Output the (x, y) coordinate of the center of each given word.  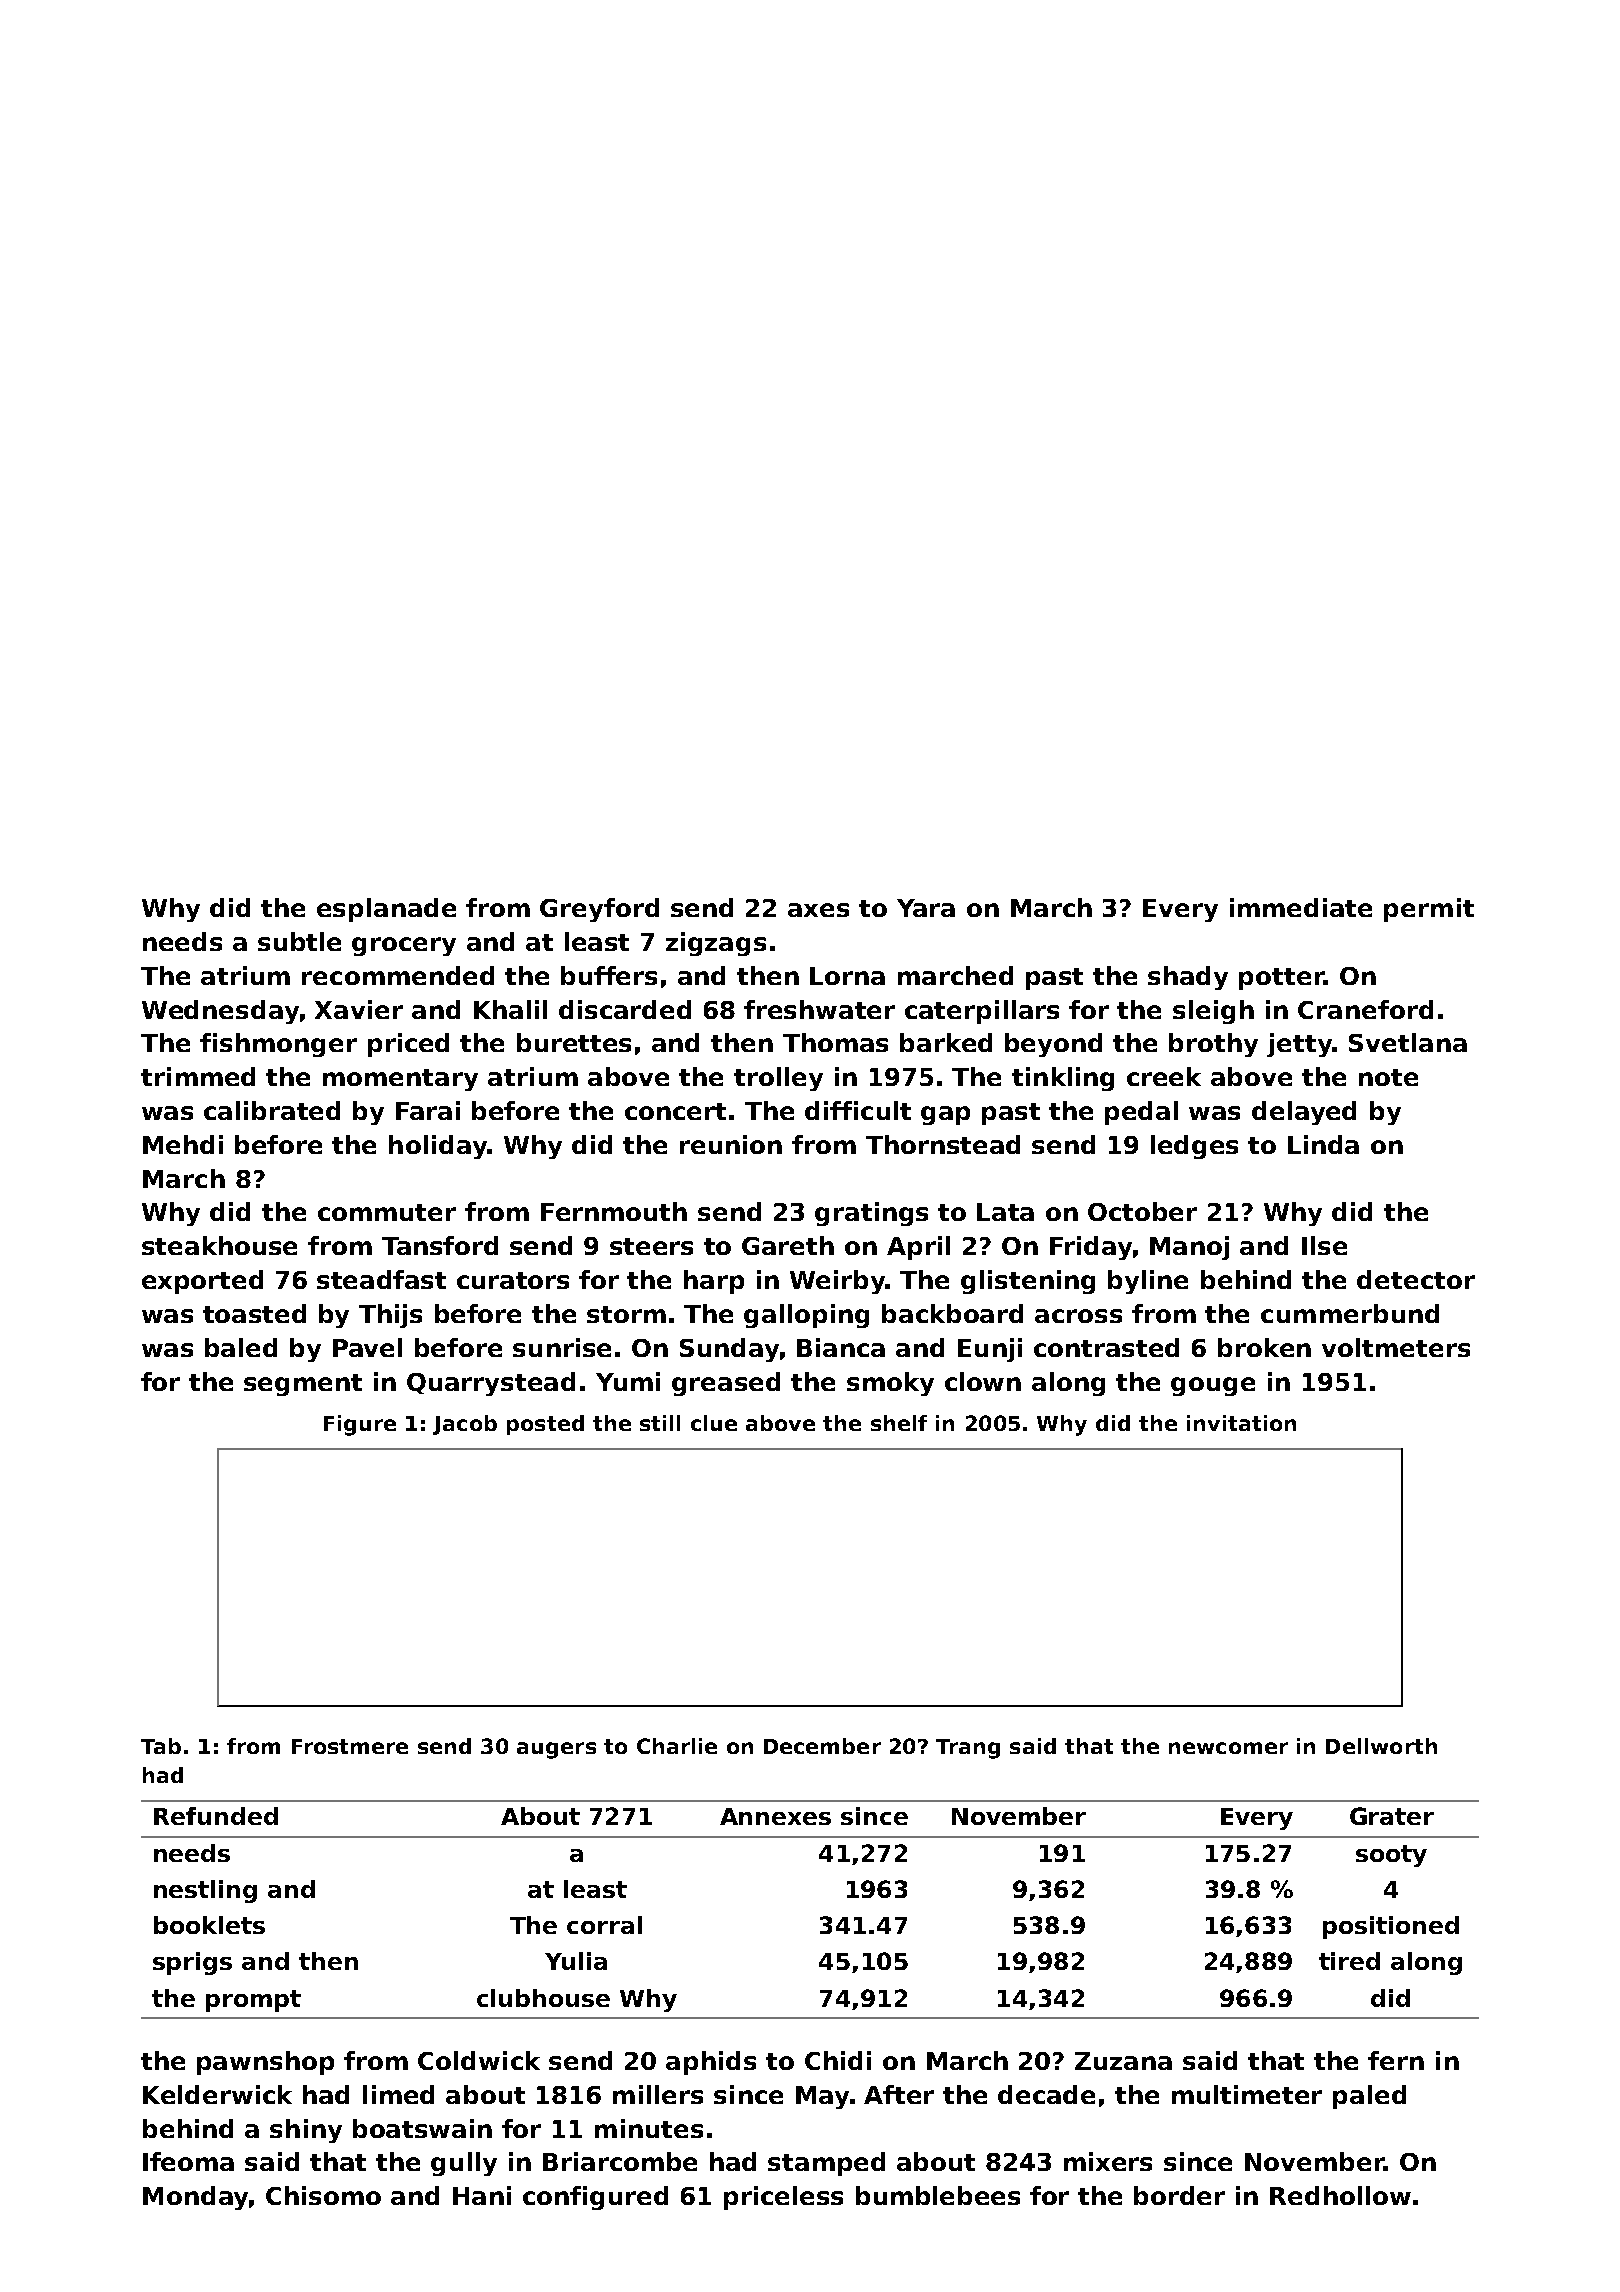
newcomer (1228, 1748)
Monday (195, 2198)
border (1179, 2195)
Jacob (465, 1425)
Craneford (1365, 1009)
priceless (783, 2198)
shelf (899, 1423)
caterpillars (982, 1012)
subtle (299, 941)
